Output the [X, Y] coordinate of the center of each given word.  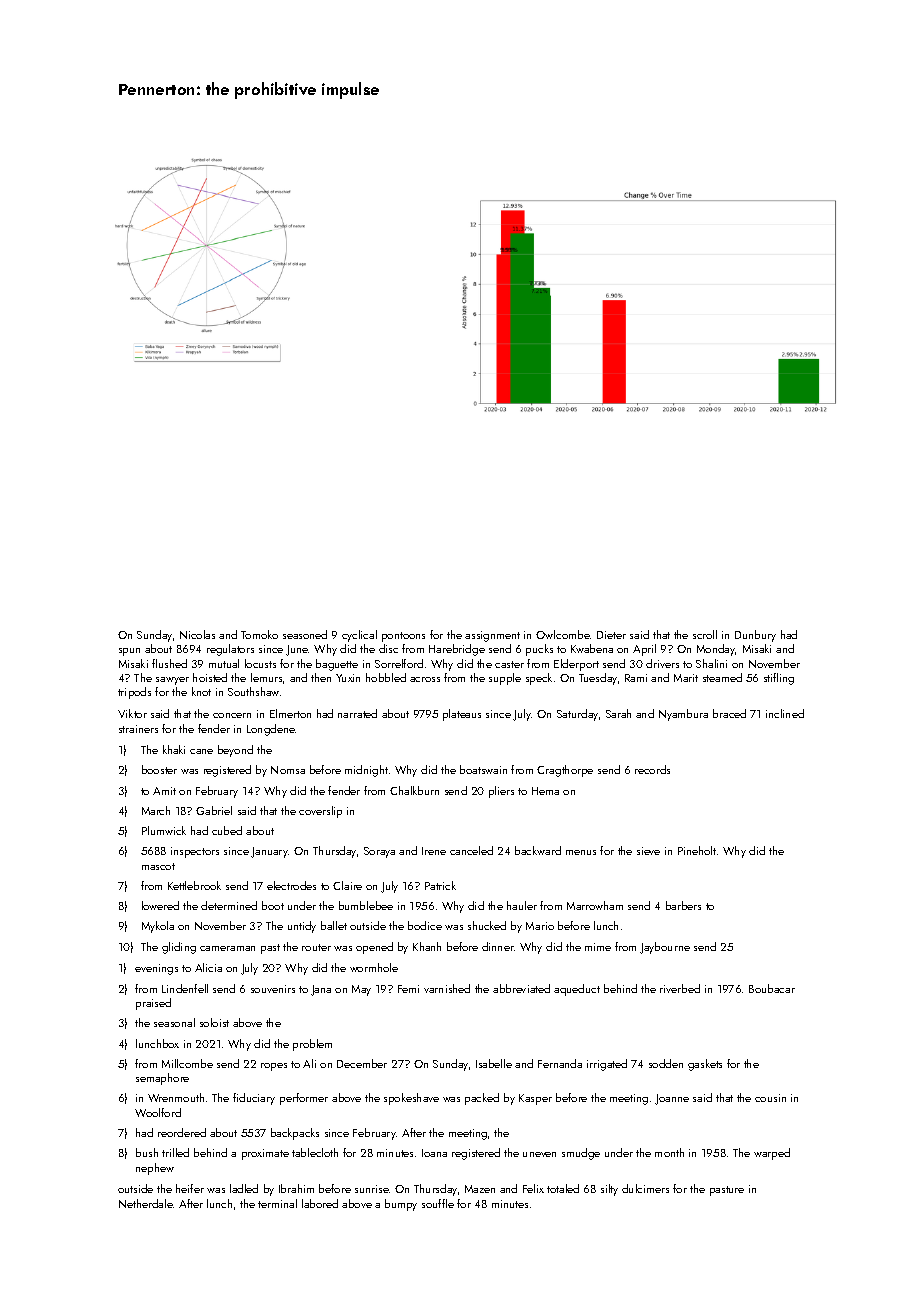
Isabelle [494, 1063]
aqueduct [577, 990]
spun [129, 652]
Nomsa [288, 770]
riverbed [680, 988]
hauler [522, 905]
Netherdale [146, 1203]
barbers [683, 905]
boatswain [483, 769]
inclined [785, 713]
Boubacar [772, 988]
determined [229, 905]
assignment [492, 636]
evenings [156, 969]
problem [312, 1045]
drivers [662, 663]
